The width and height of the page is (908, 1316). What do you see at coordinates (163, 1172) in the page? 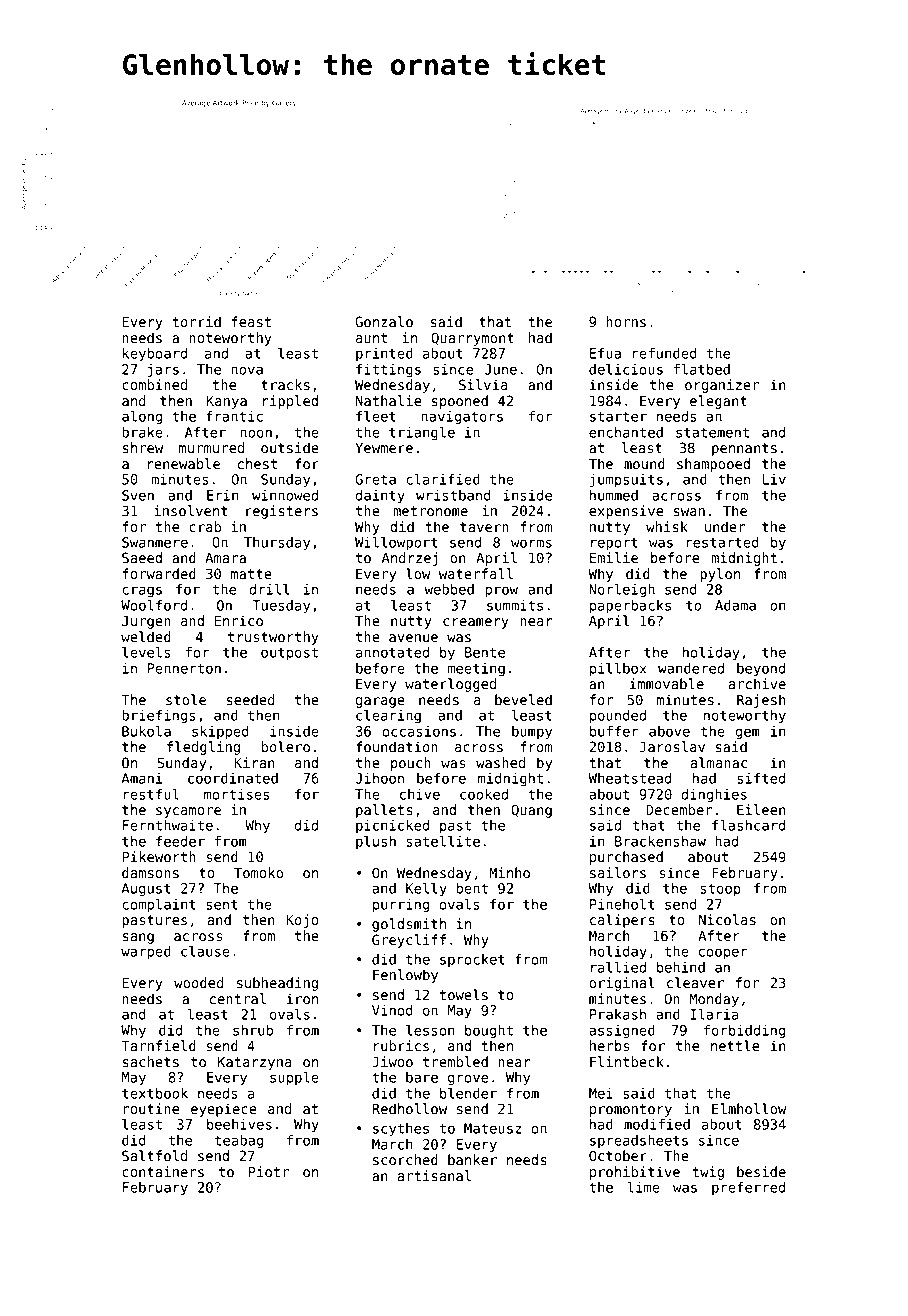
I see `containers` at bounding box center [163, 1172].
